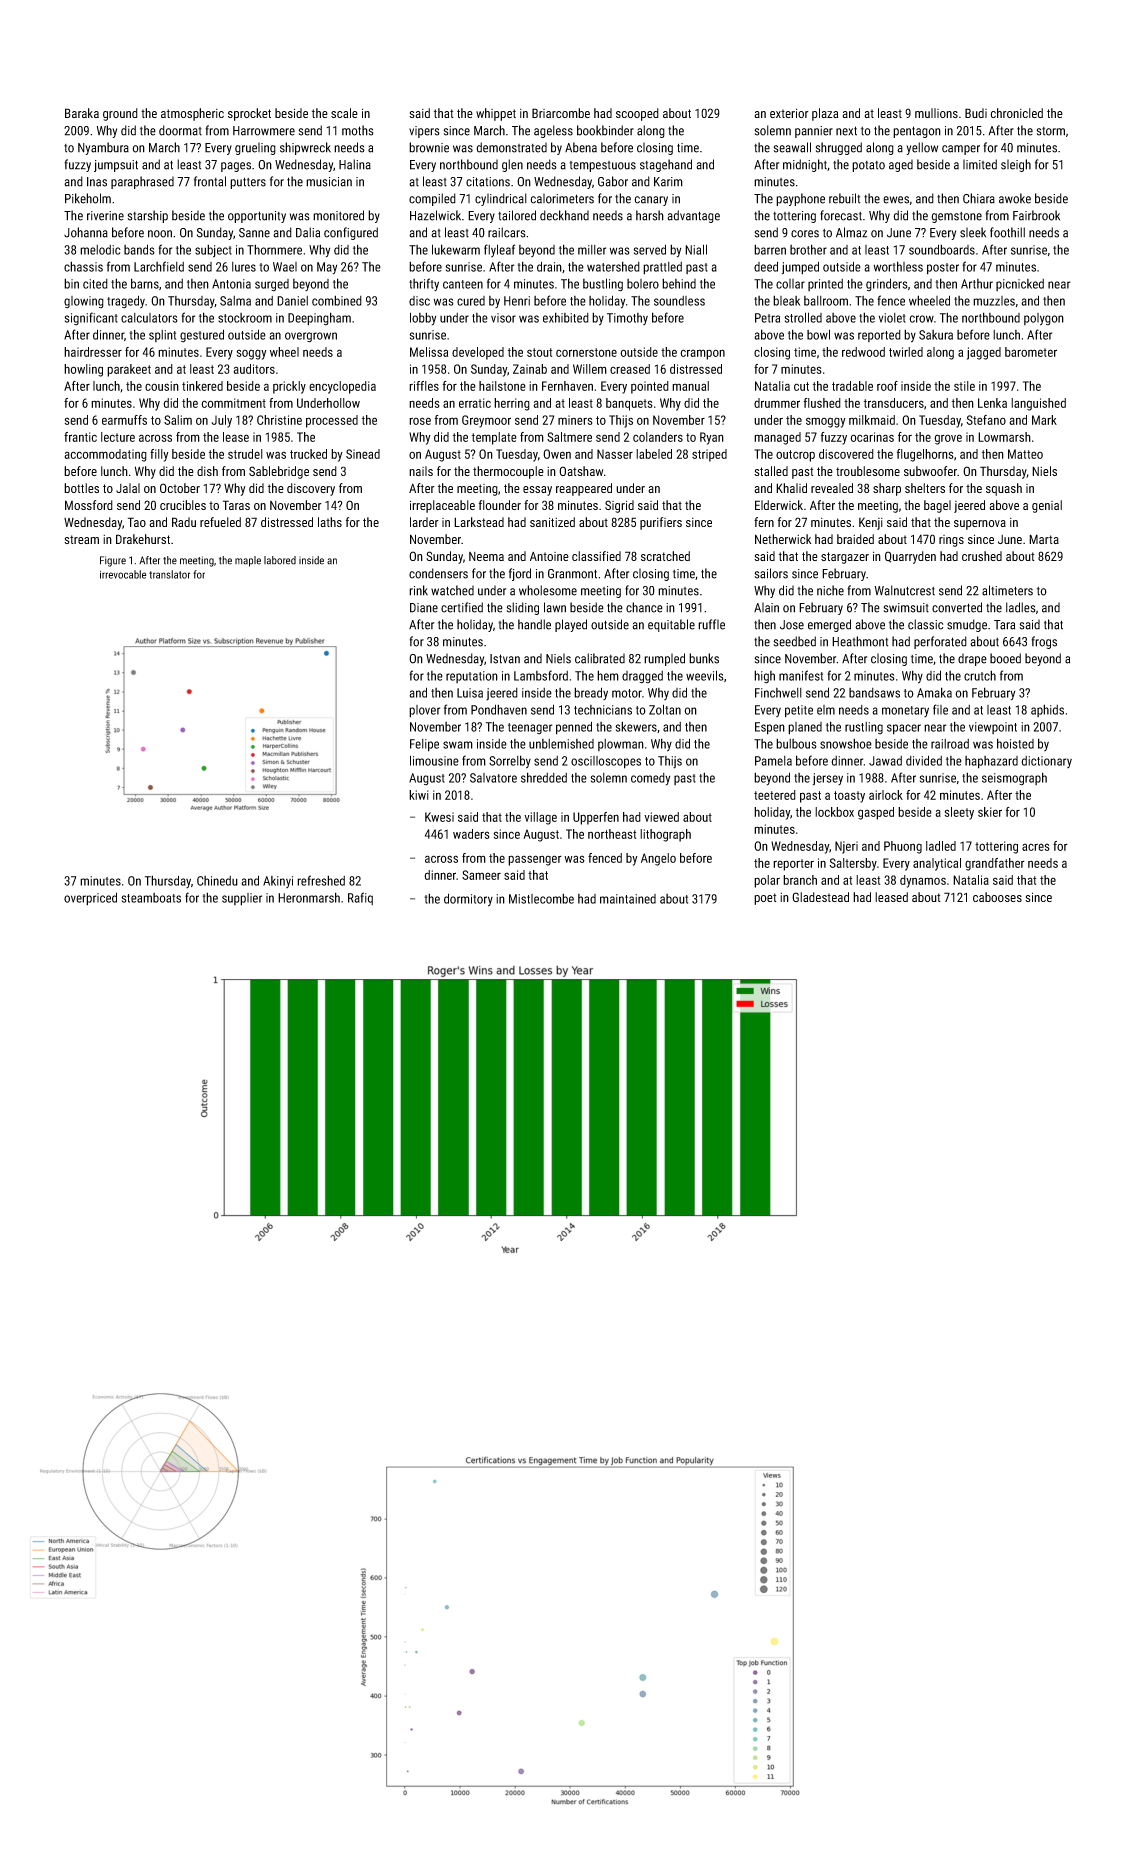 Image resolution: width=1137 pixels, height=1873 pixels. I want to click on classified, so click(596, 556).
